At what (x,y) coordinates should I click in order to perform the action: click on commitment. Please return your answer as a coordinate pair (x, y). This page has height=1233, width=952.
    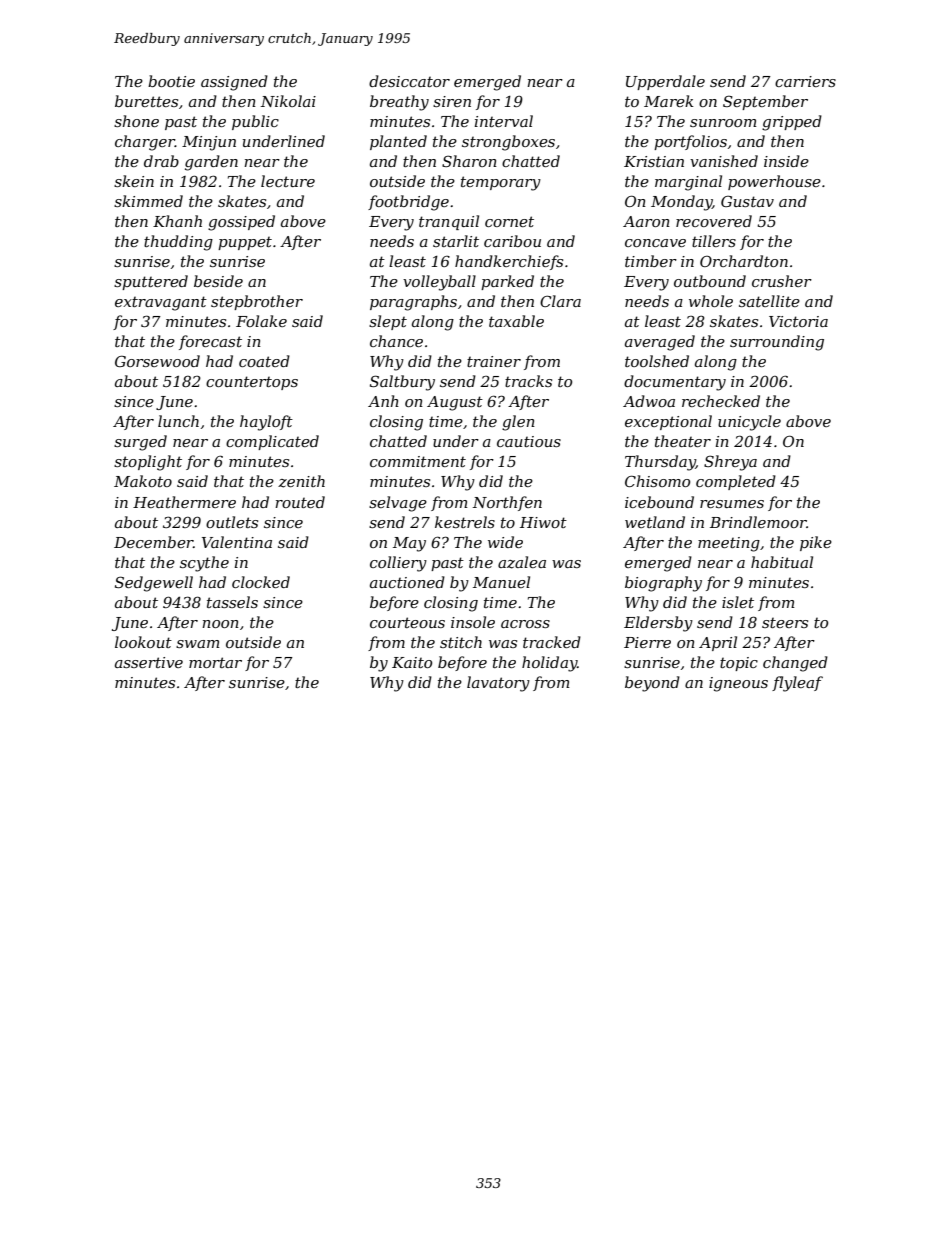
    Looking at the image, I should click on (418, 461).
